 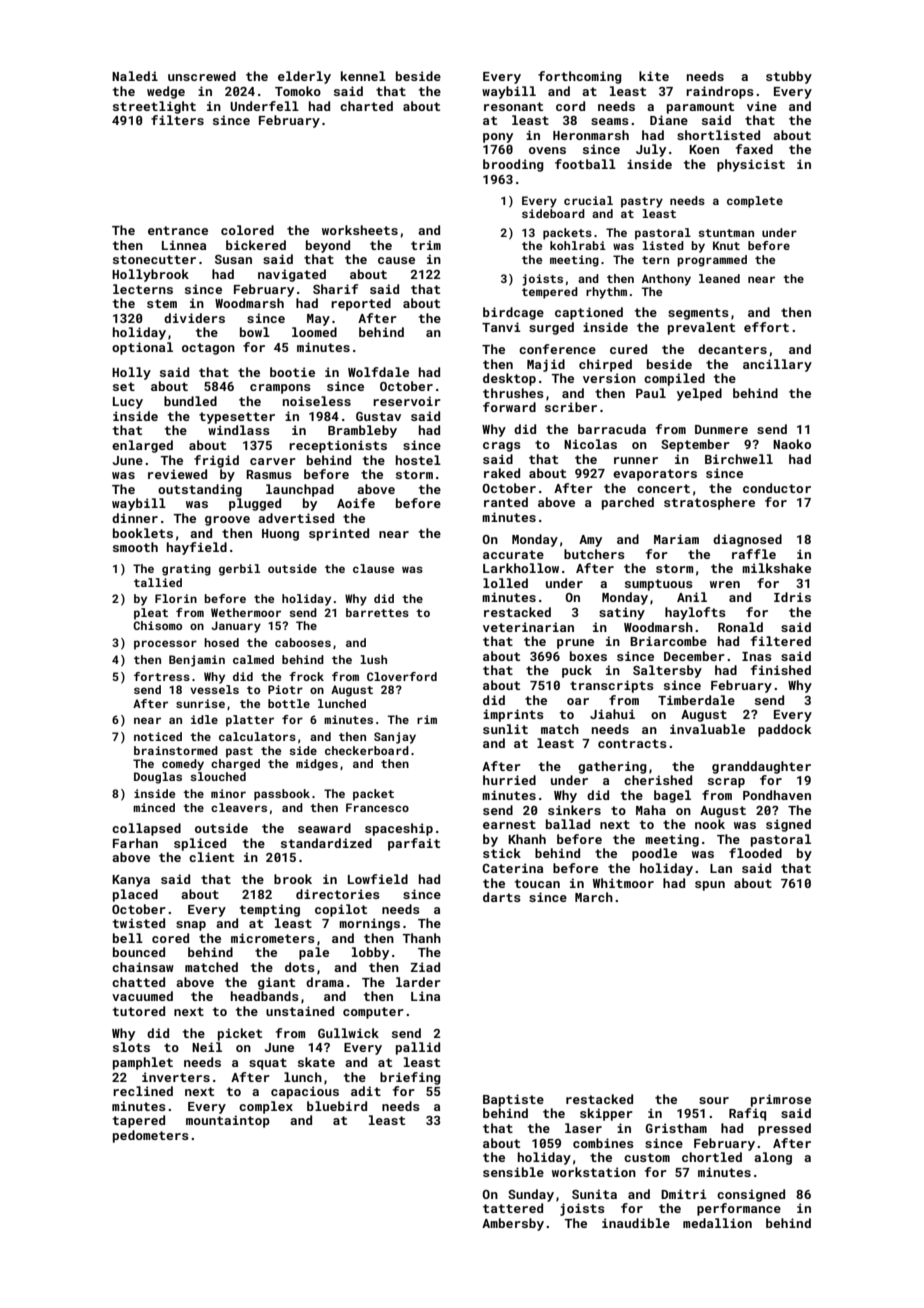 What do you see at coordinates (588, 200) in the image?
I see `crucial` at bounding box center [588, 200].
